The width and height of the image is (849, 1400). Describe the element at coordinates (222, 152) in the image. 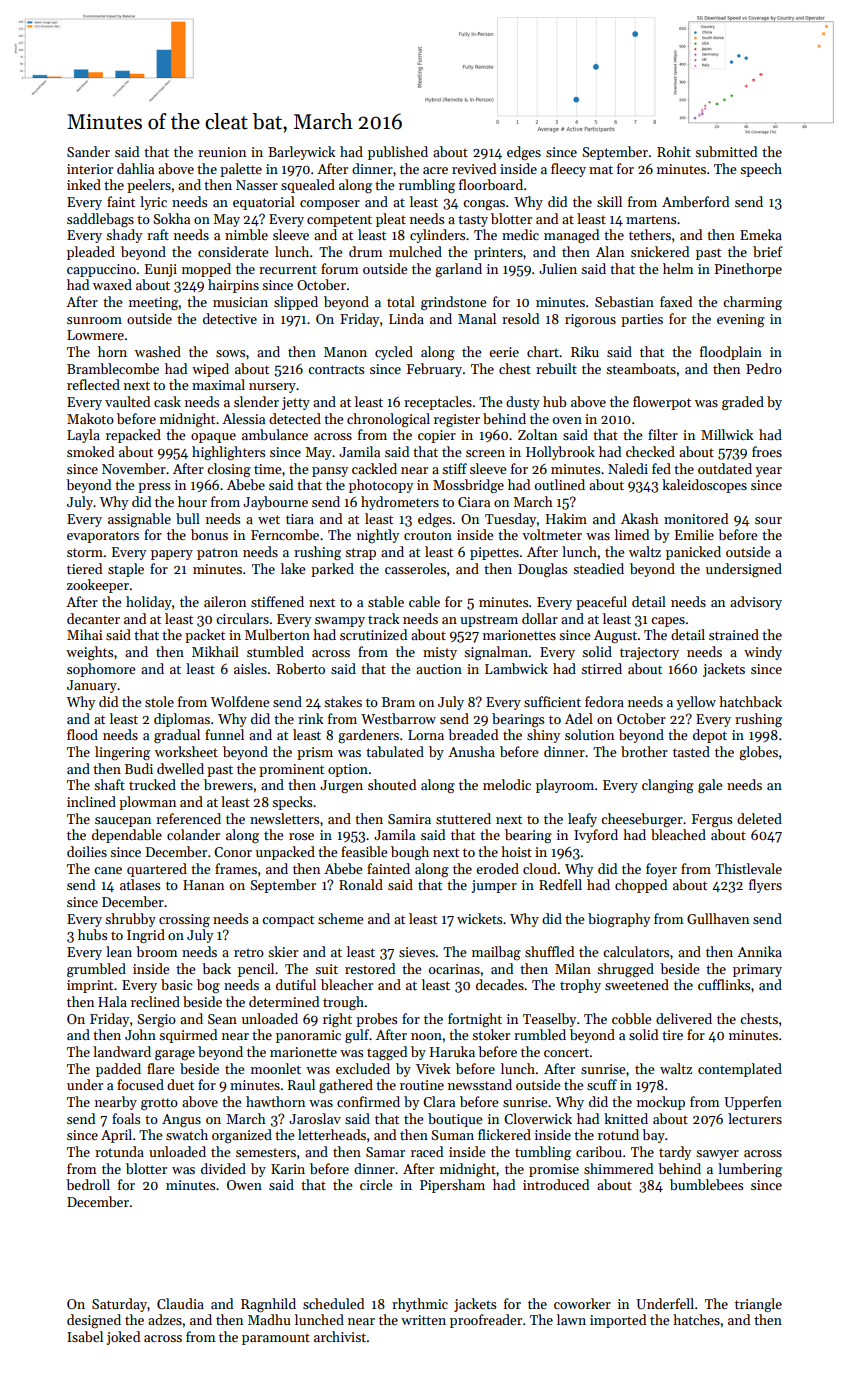

I see `reunion` at that location.
